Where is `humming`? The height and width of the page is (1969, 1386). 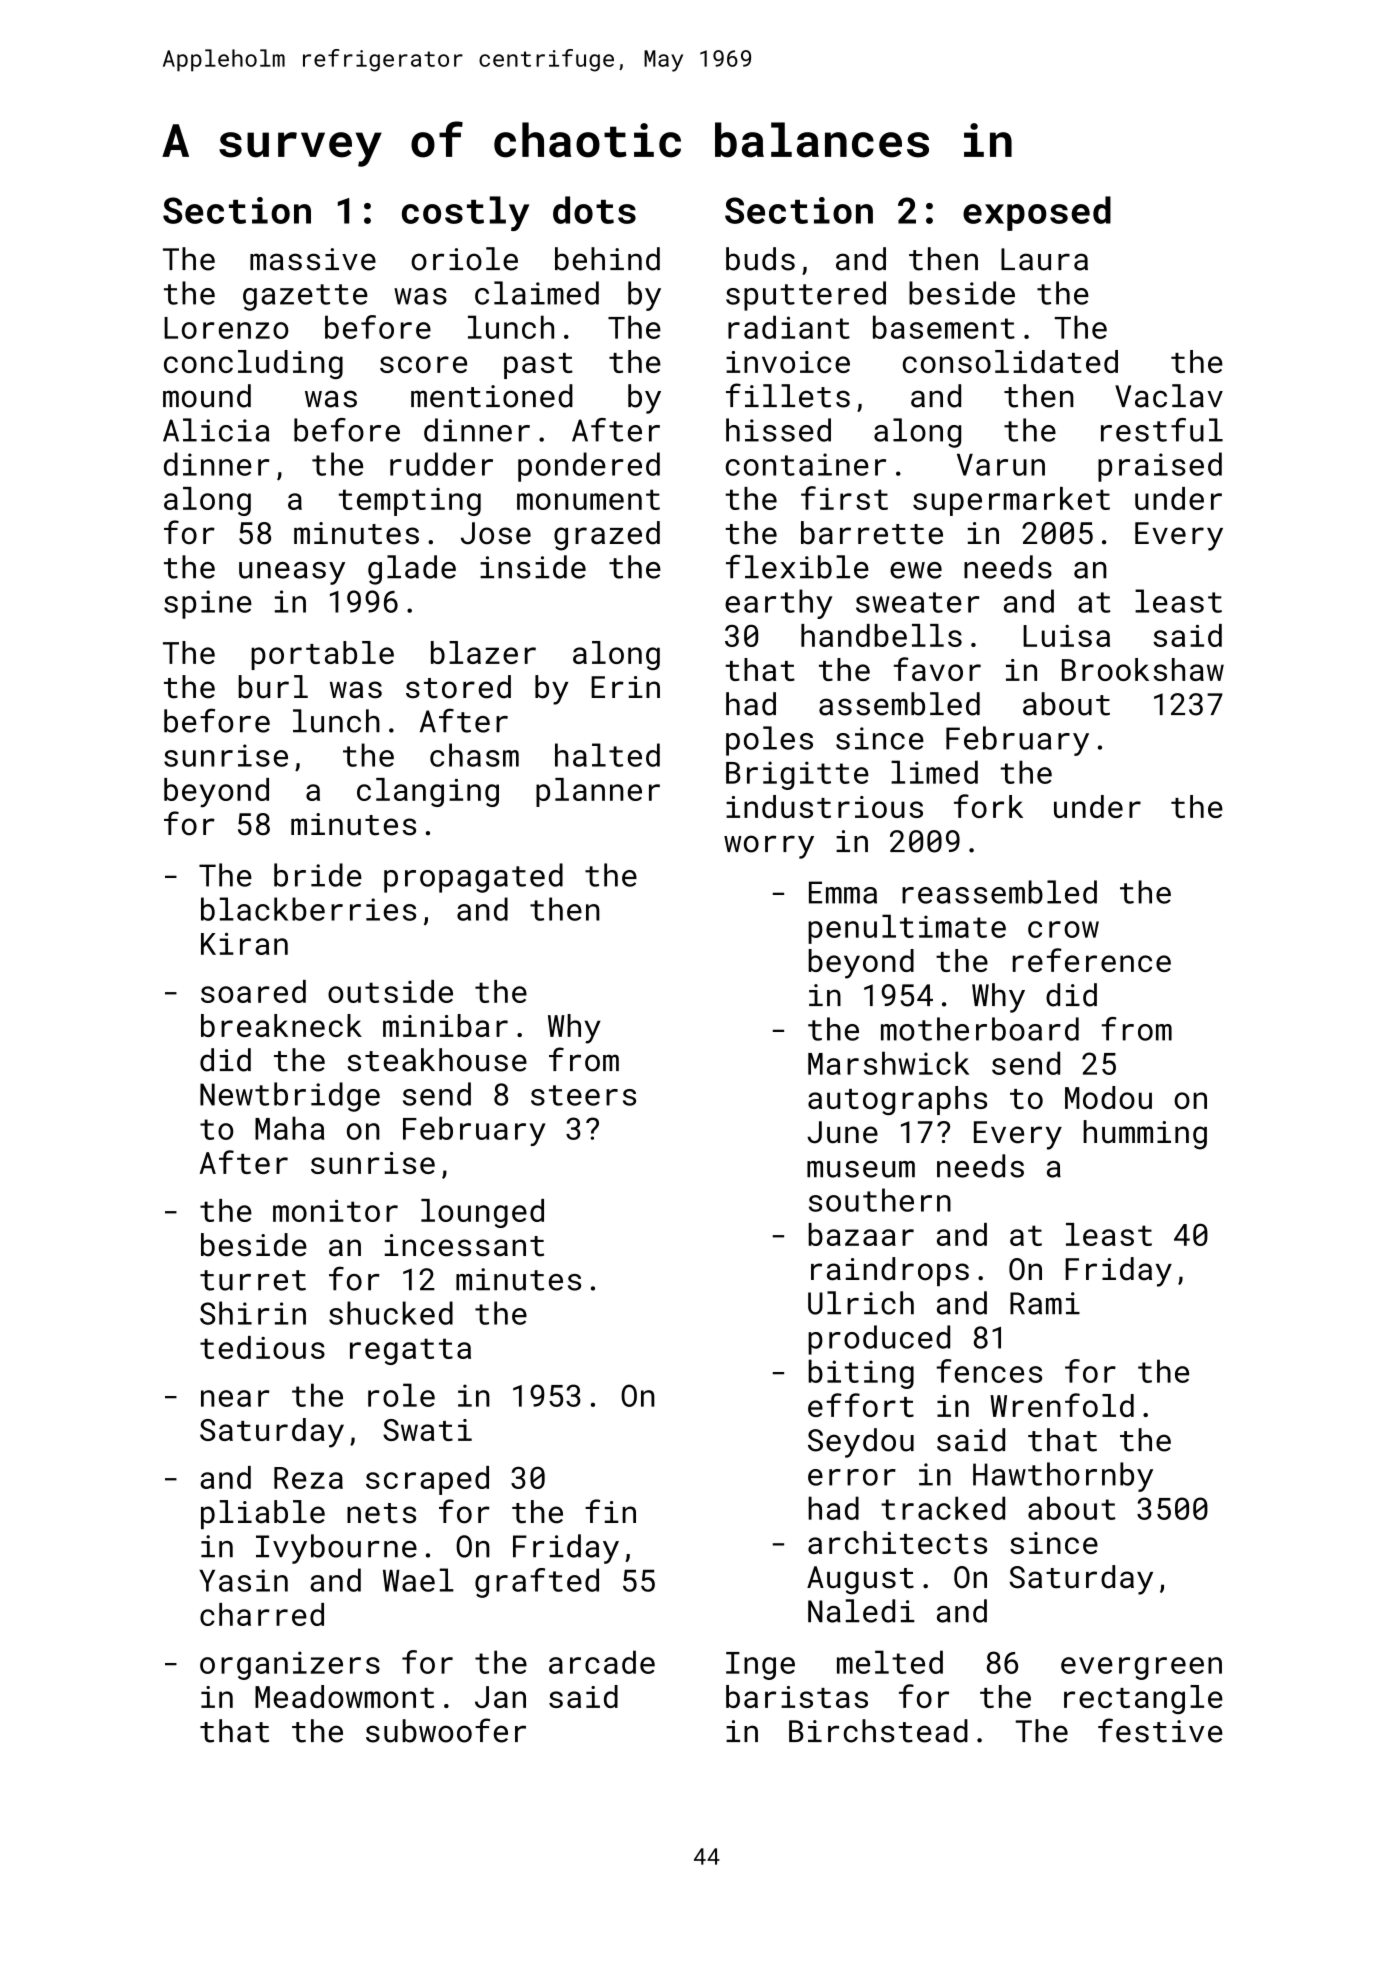 humming is located at coordinates (1145, 1135).
